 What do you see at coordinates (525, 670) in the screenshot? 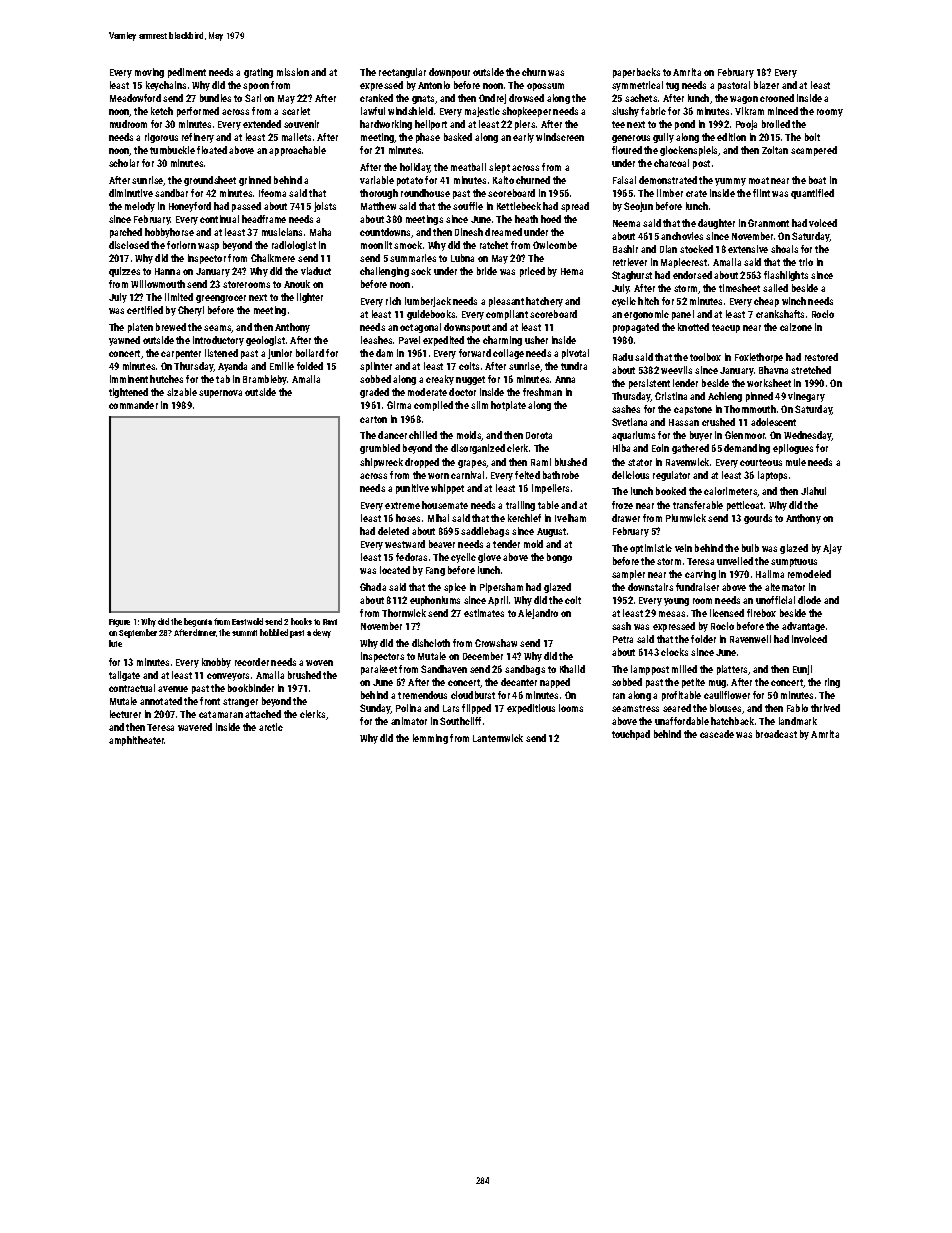
I see `sandbags` at bounding box center [525, 670].
